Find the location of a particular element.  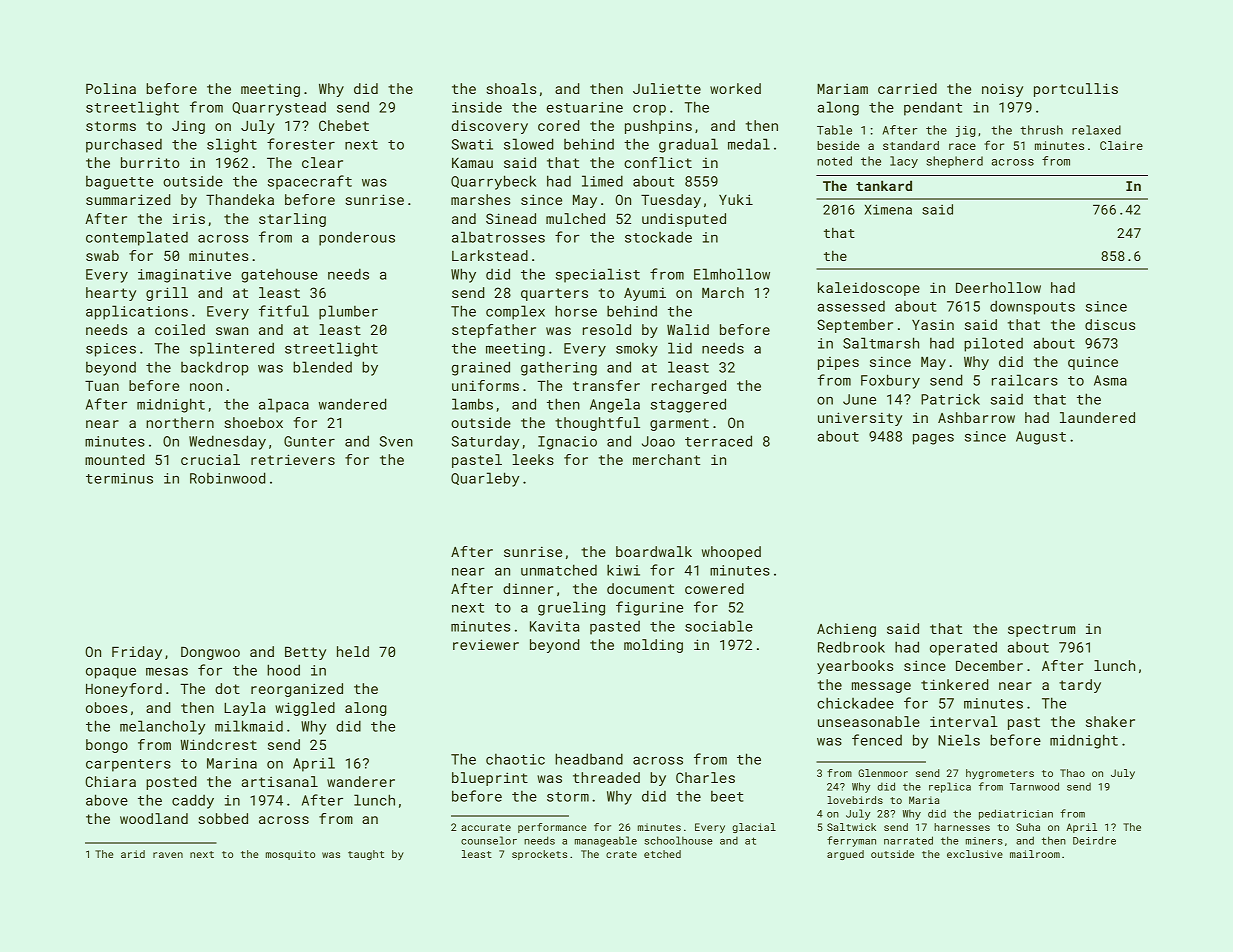

shoals is located at coordinates (511, 88).
